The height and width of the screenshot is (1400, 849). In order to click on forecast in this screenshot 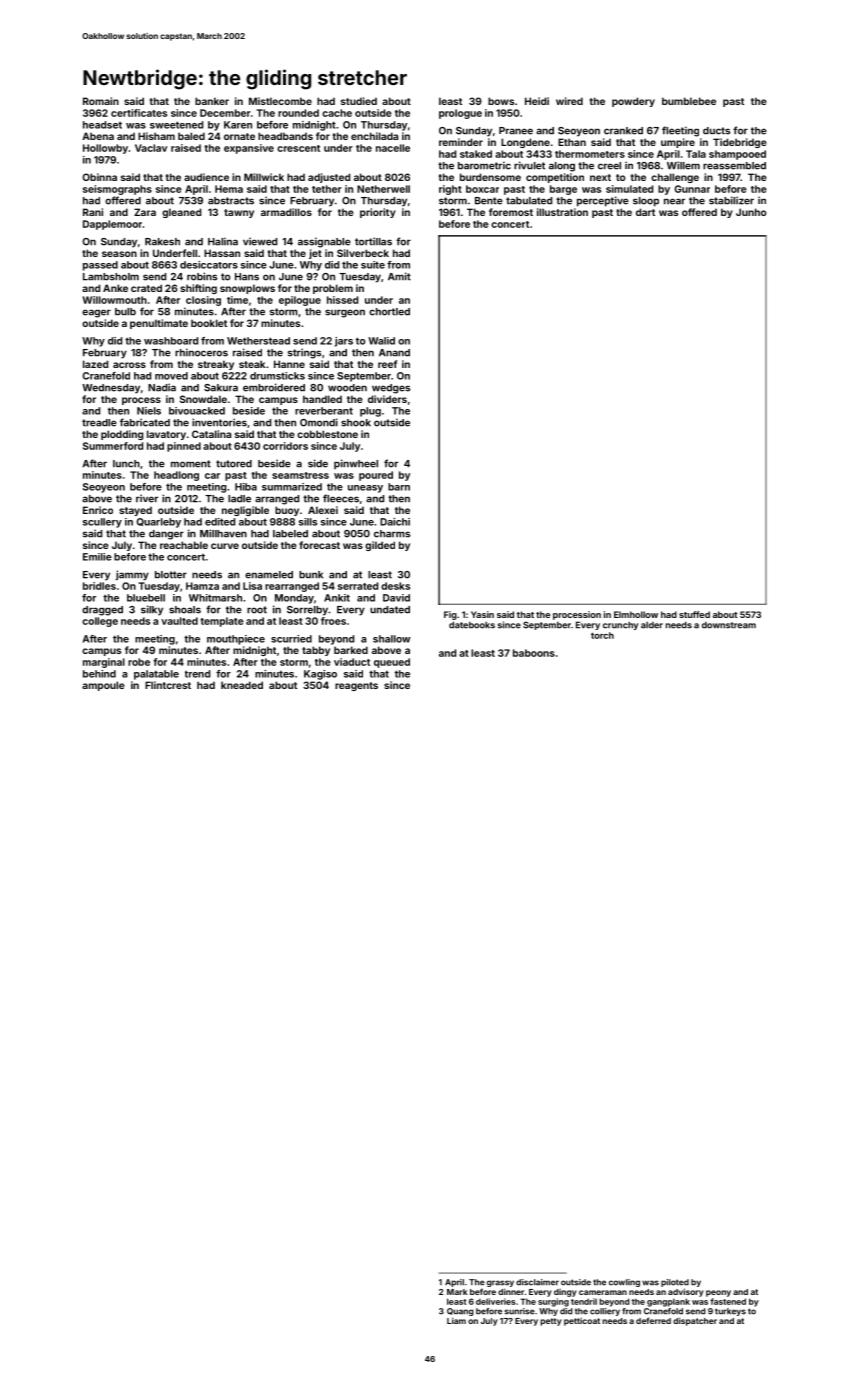, I will do `click(319, 545)`.
